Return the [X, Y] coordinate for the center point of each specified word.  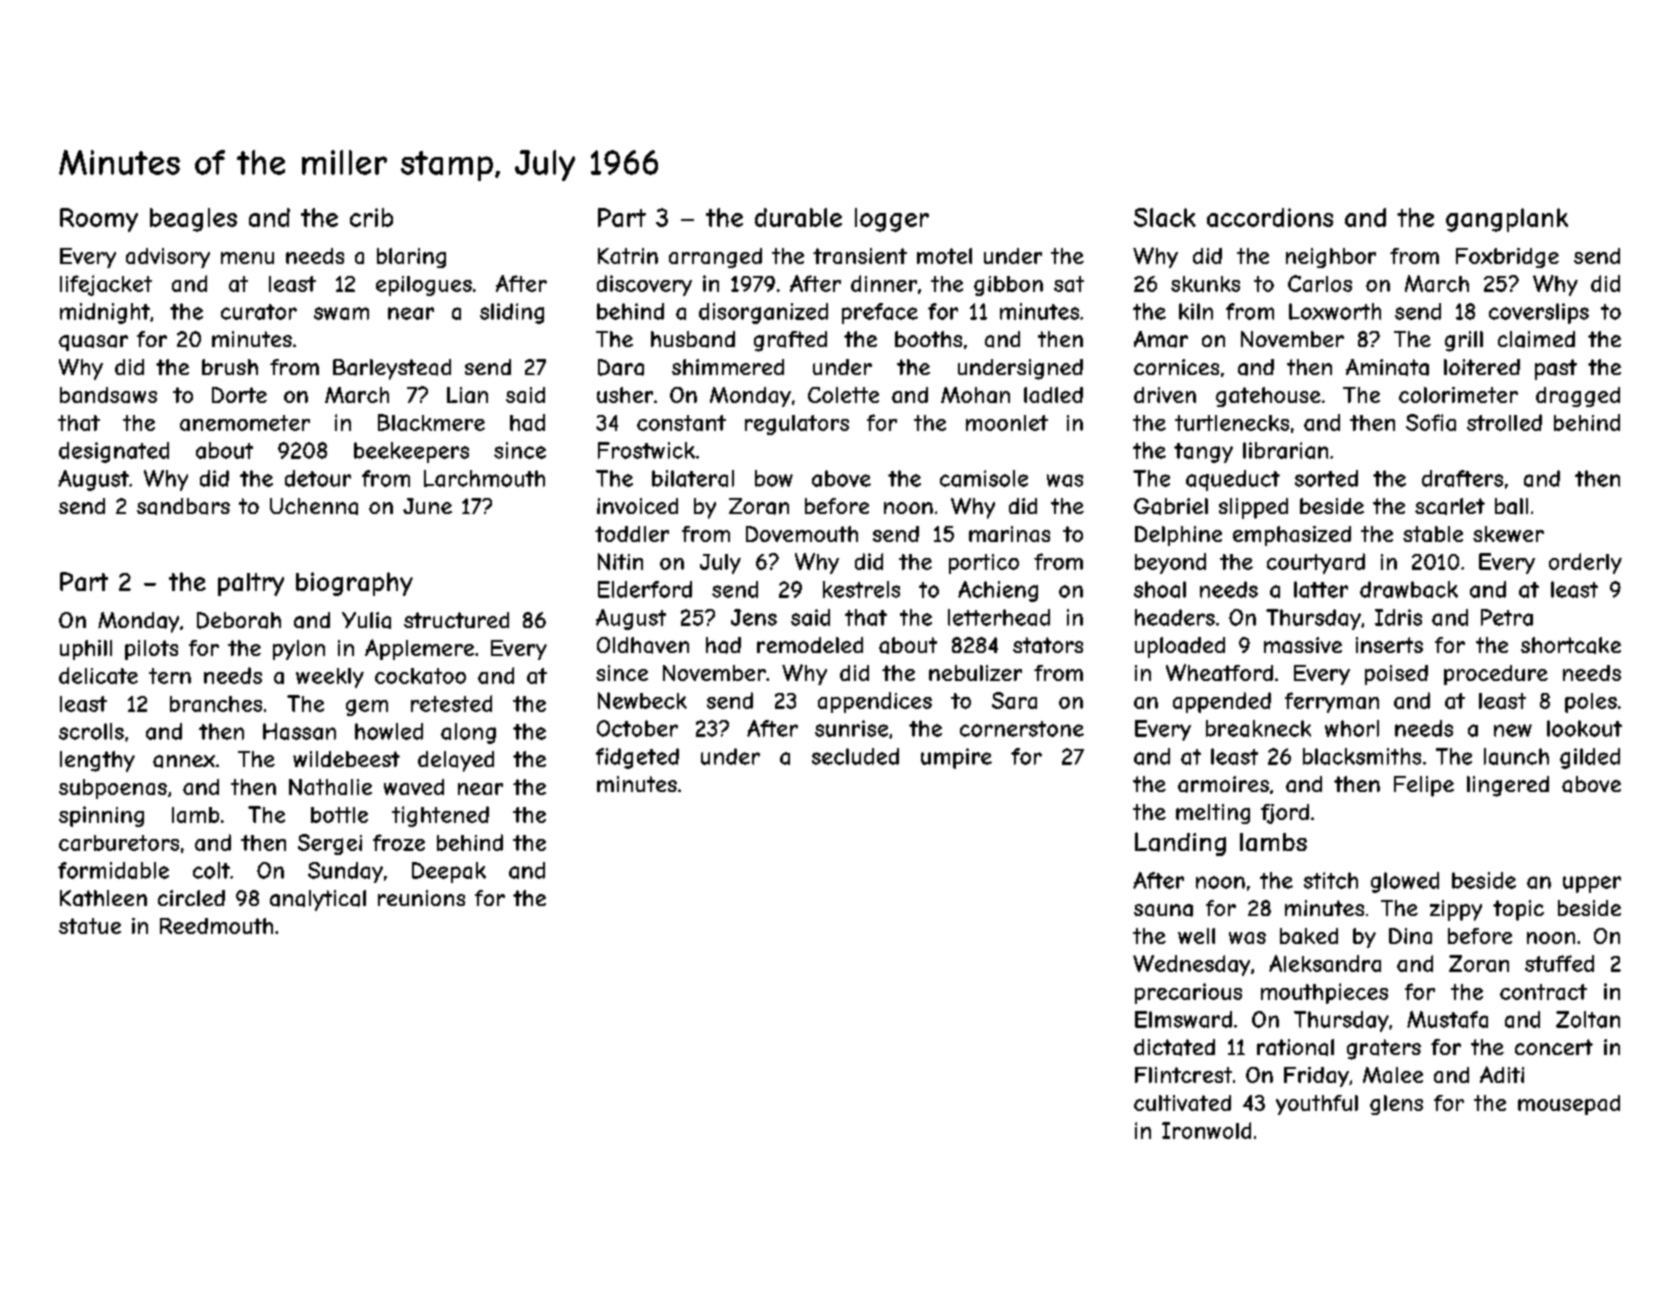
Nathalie [330, 787]
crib [371, 217]
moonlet [1007, 423]
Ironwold [1206, 1130]
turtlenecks [1232, 423]
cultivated [1182, 1103]
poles [1591, 703]
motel [944, 256]
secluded [855, 756]
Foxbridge [1507, 258]
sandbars [183, 506]
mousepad [1569, 1105]
